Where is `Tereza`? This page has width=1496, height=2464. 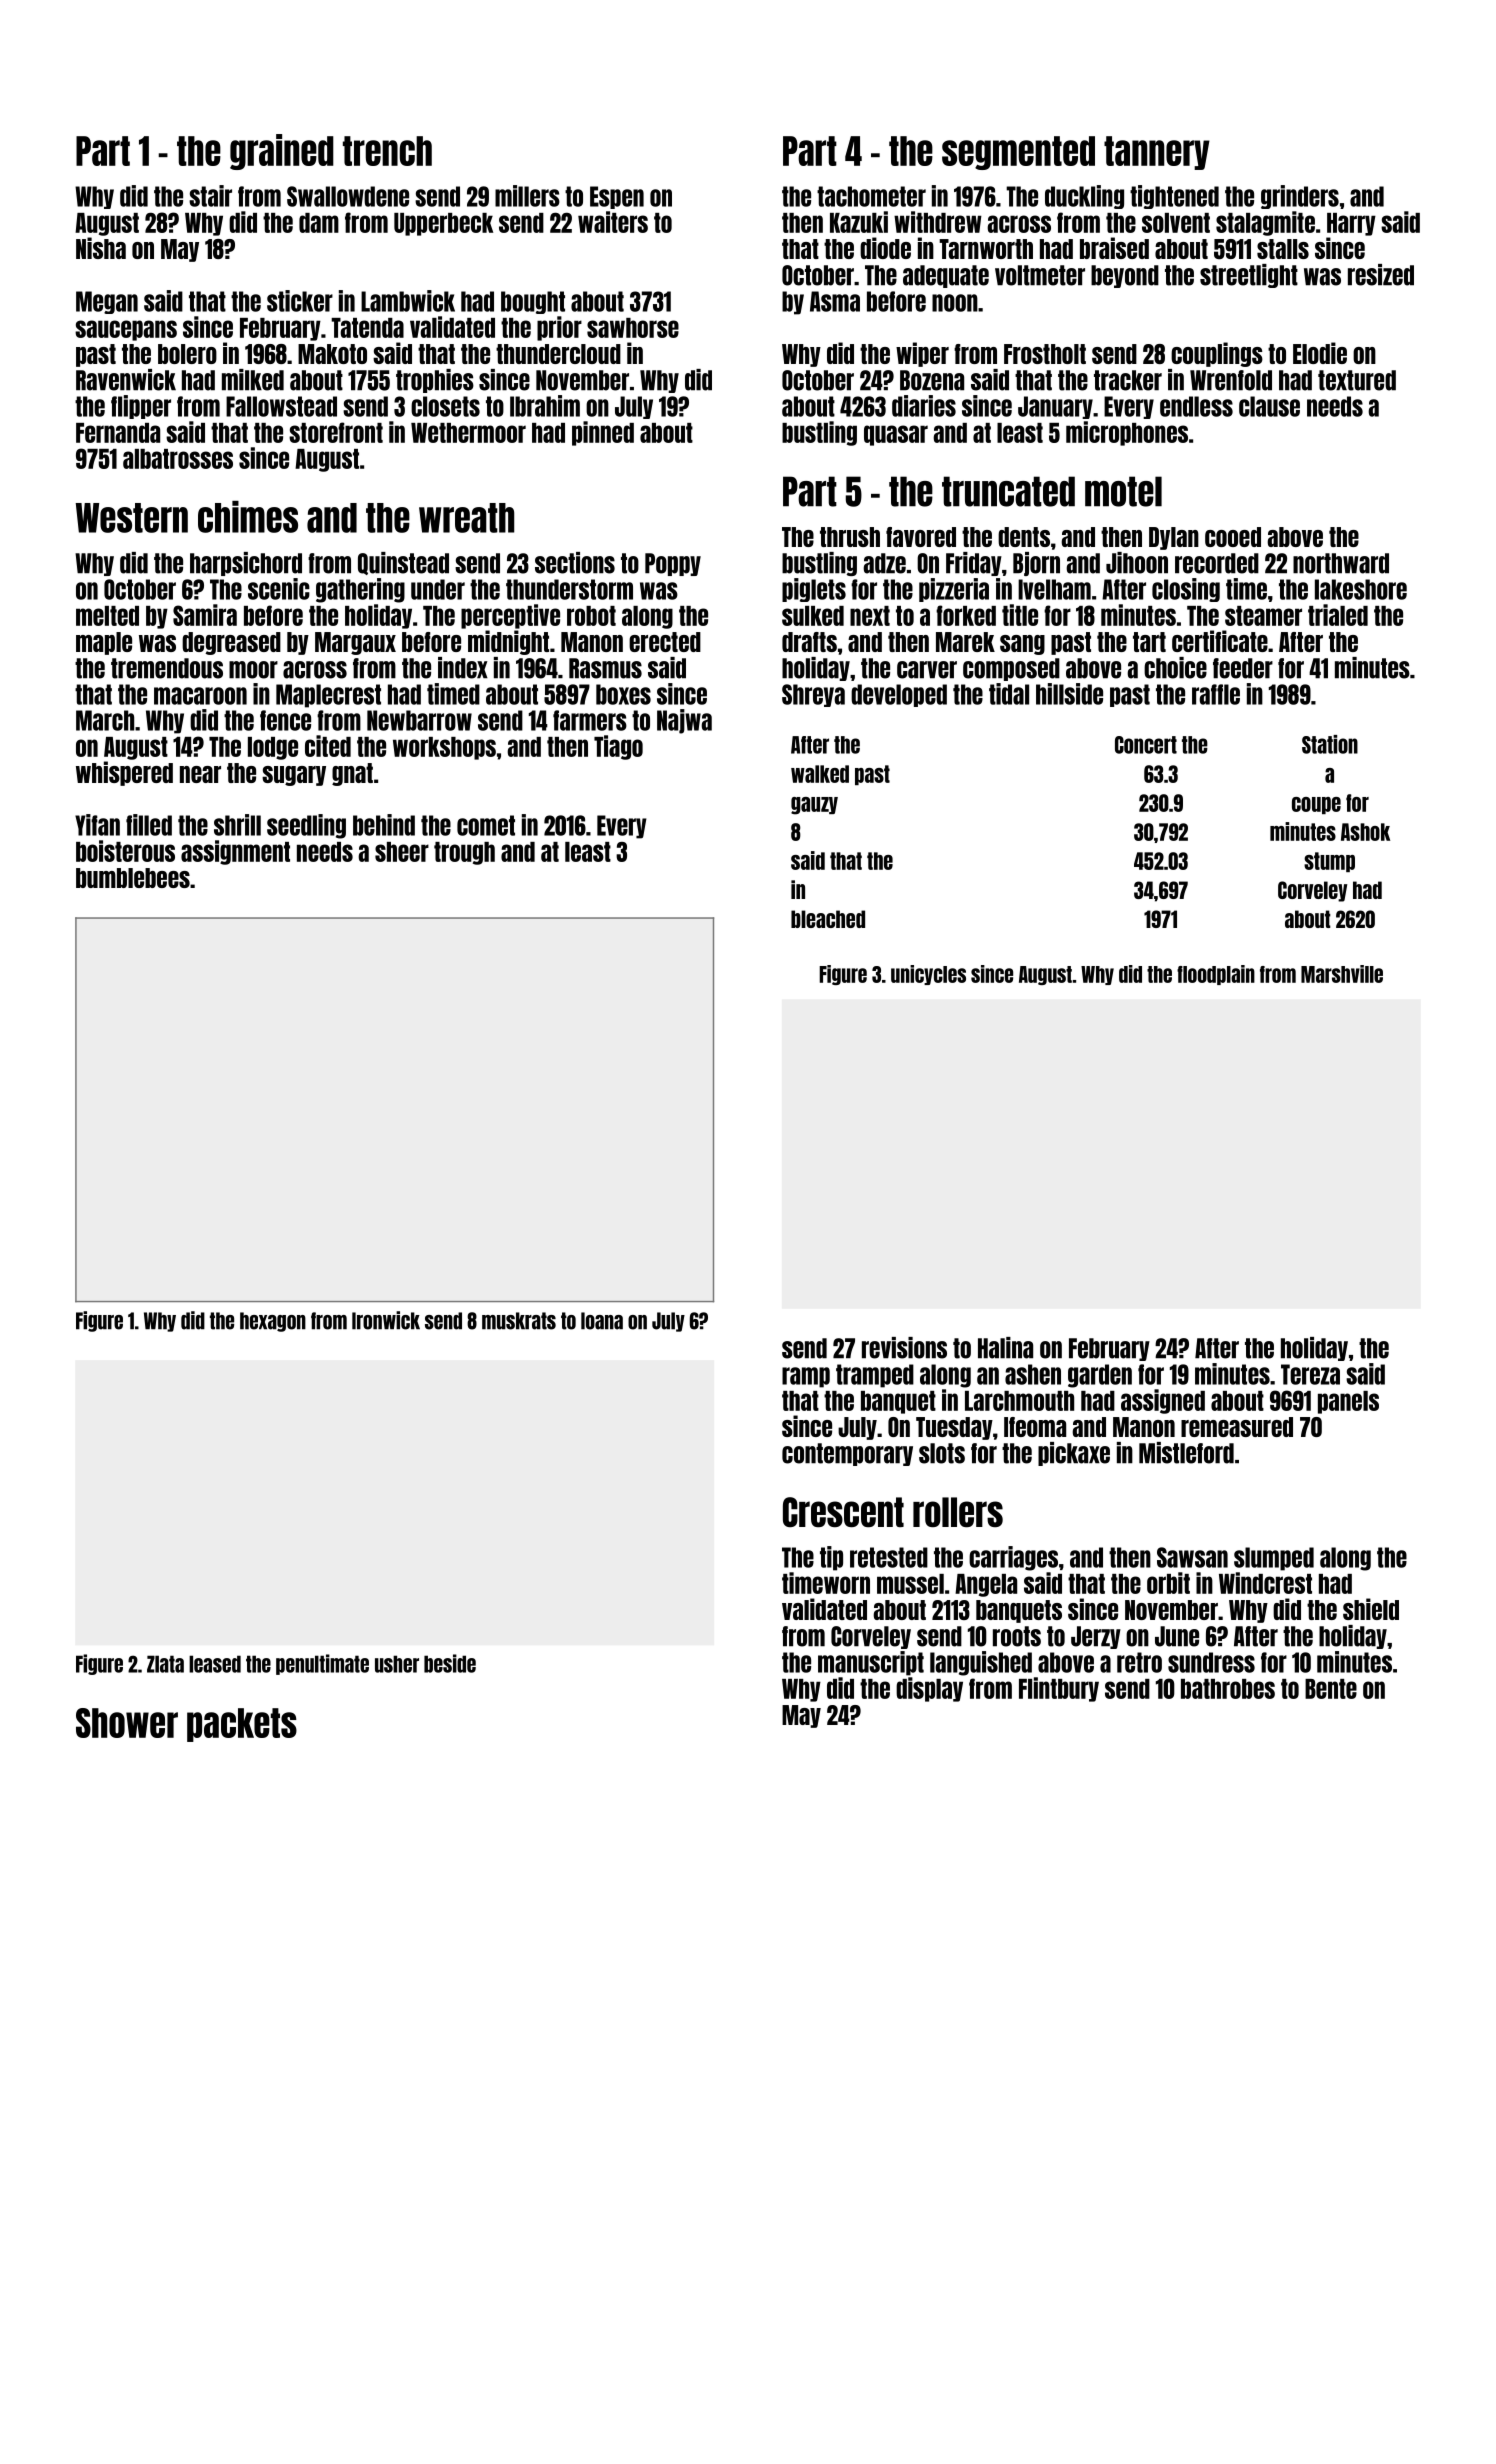 Tereza is located at coordinates (1310, 1374).
